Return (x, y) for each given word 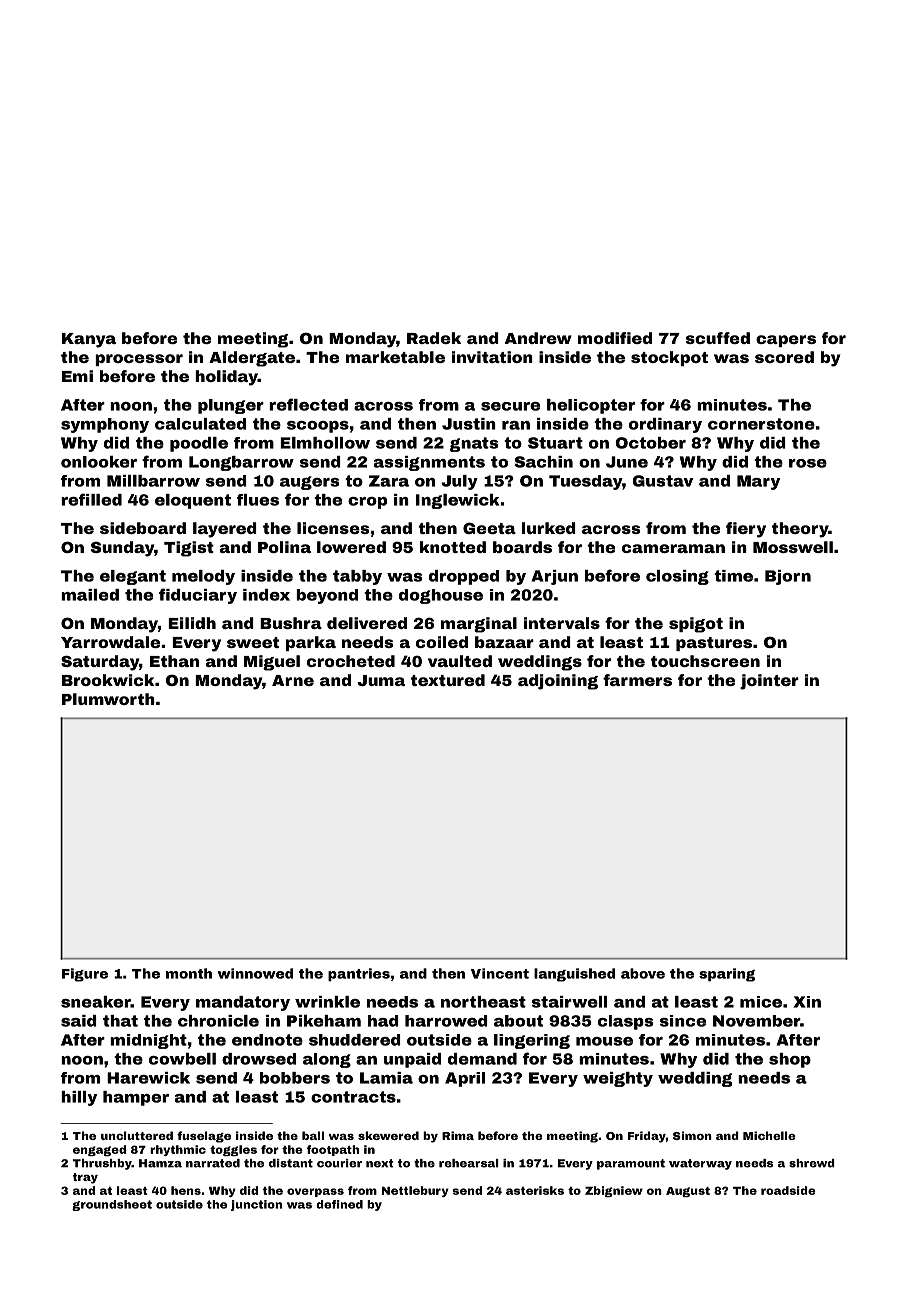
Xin (807, 1002)
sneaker (96, 1002)
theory (800, 530)
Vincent (500, 973)
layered (225, 530)
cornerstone (761, 424)
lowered (351, 547)
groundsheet (112, 1205)
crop (367, 503)
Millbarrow (153, 481)
